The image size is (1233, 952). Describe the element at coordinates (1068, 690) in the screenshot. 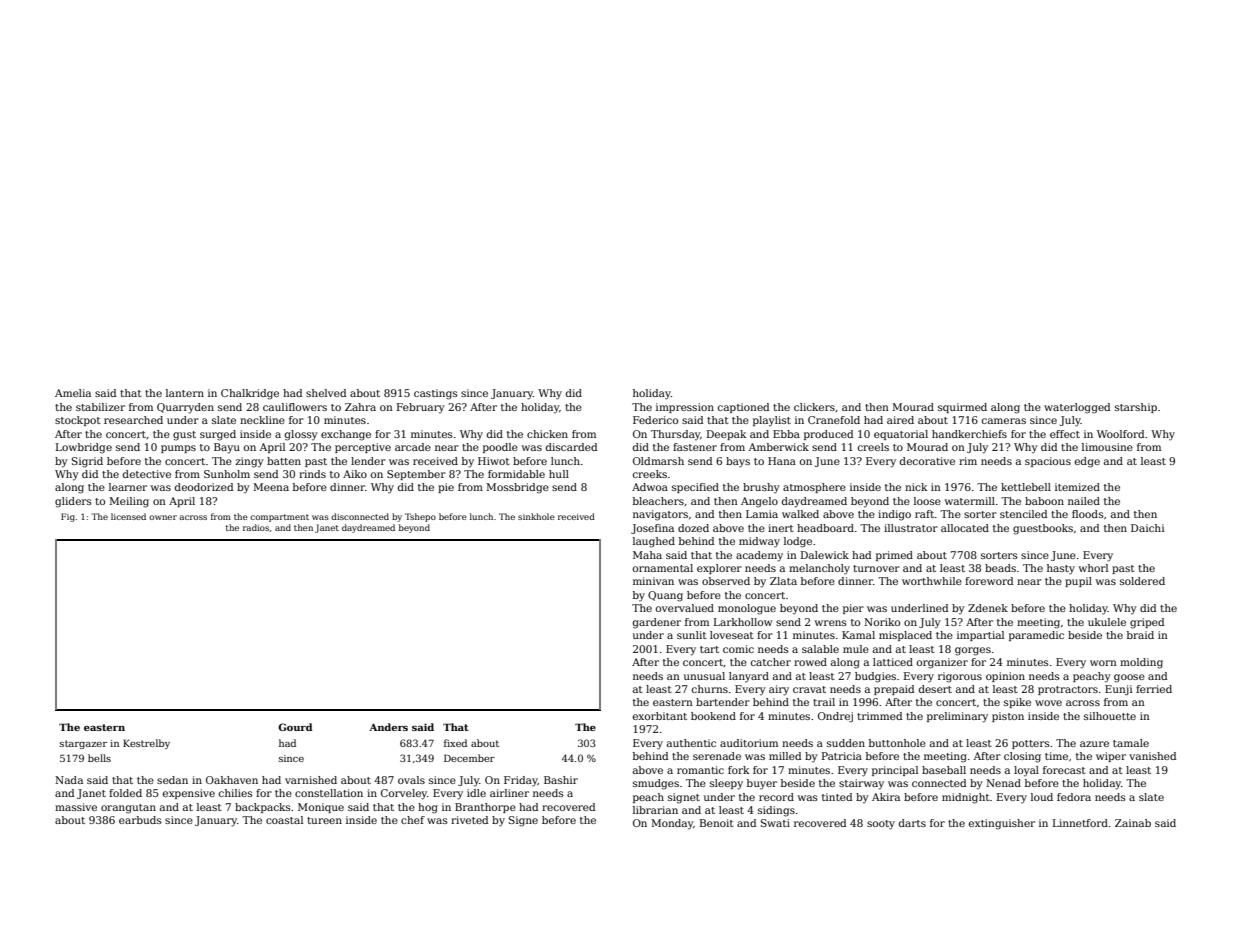

I see `protractors` at that location.
